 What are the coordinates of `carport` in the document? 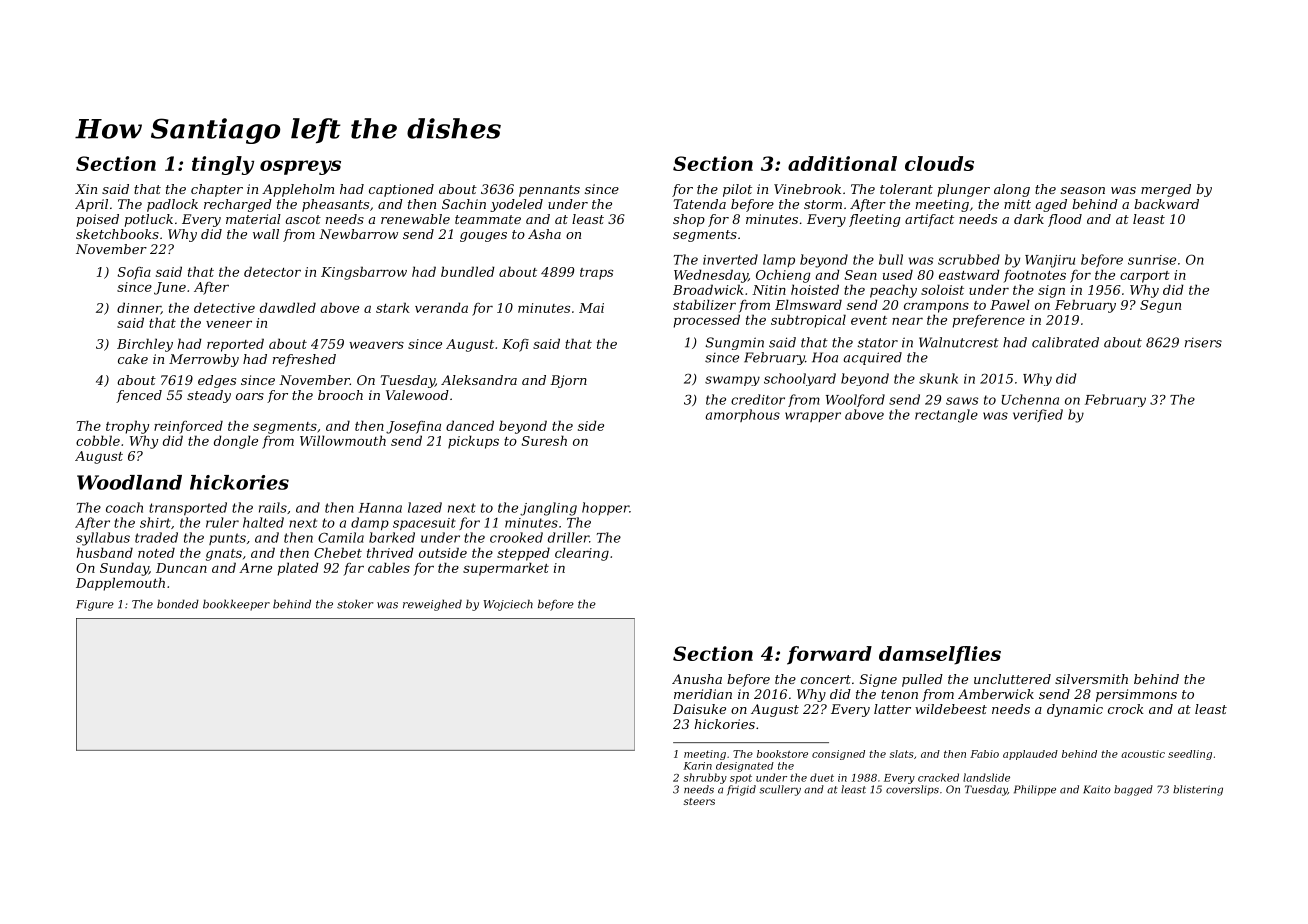 It's located at (1145, 277).
